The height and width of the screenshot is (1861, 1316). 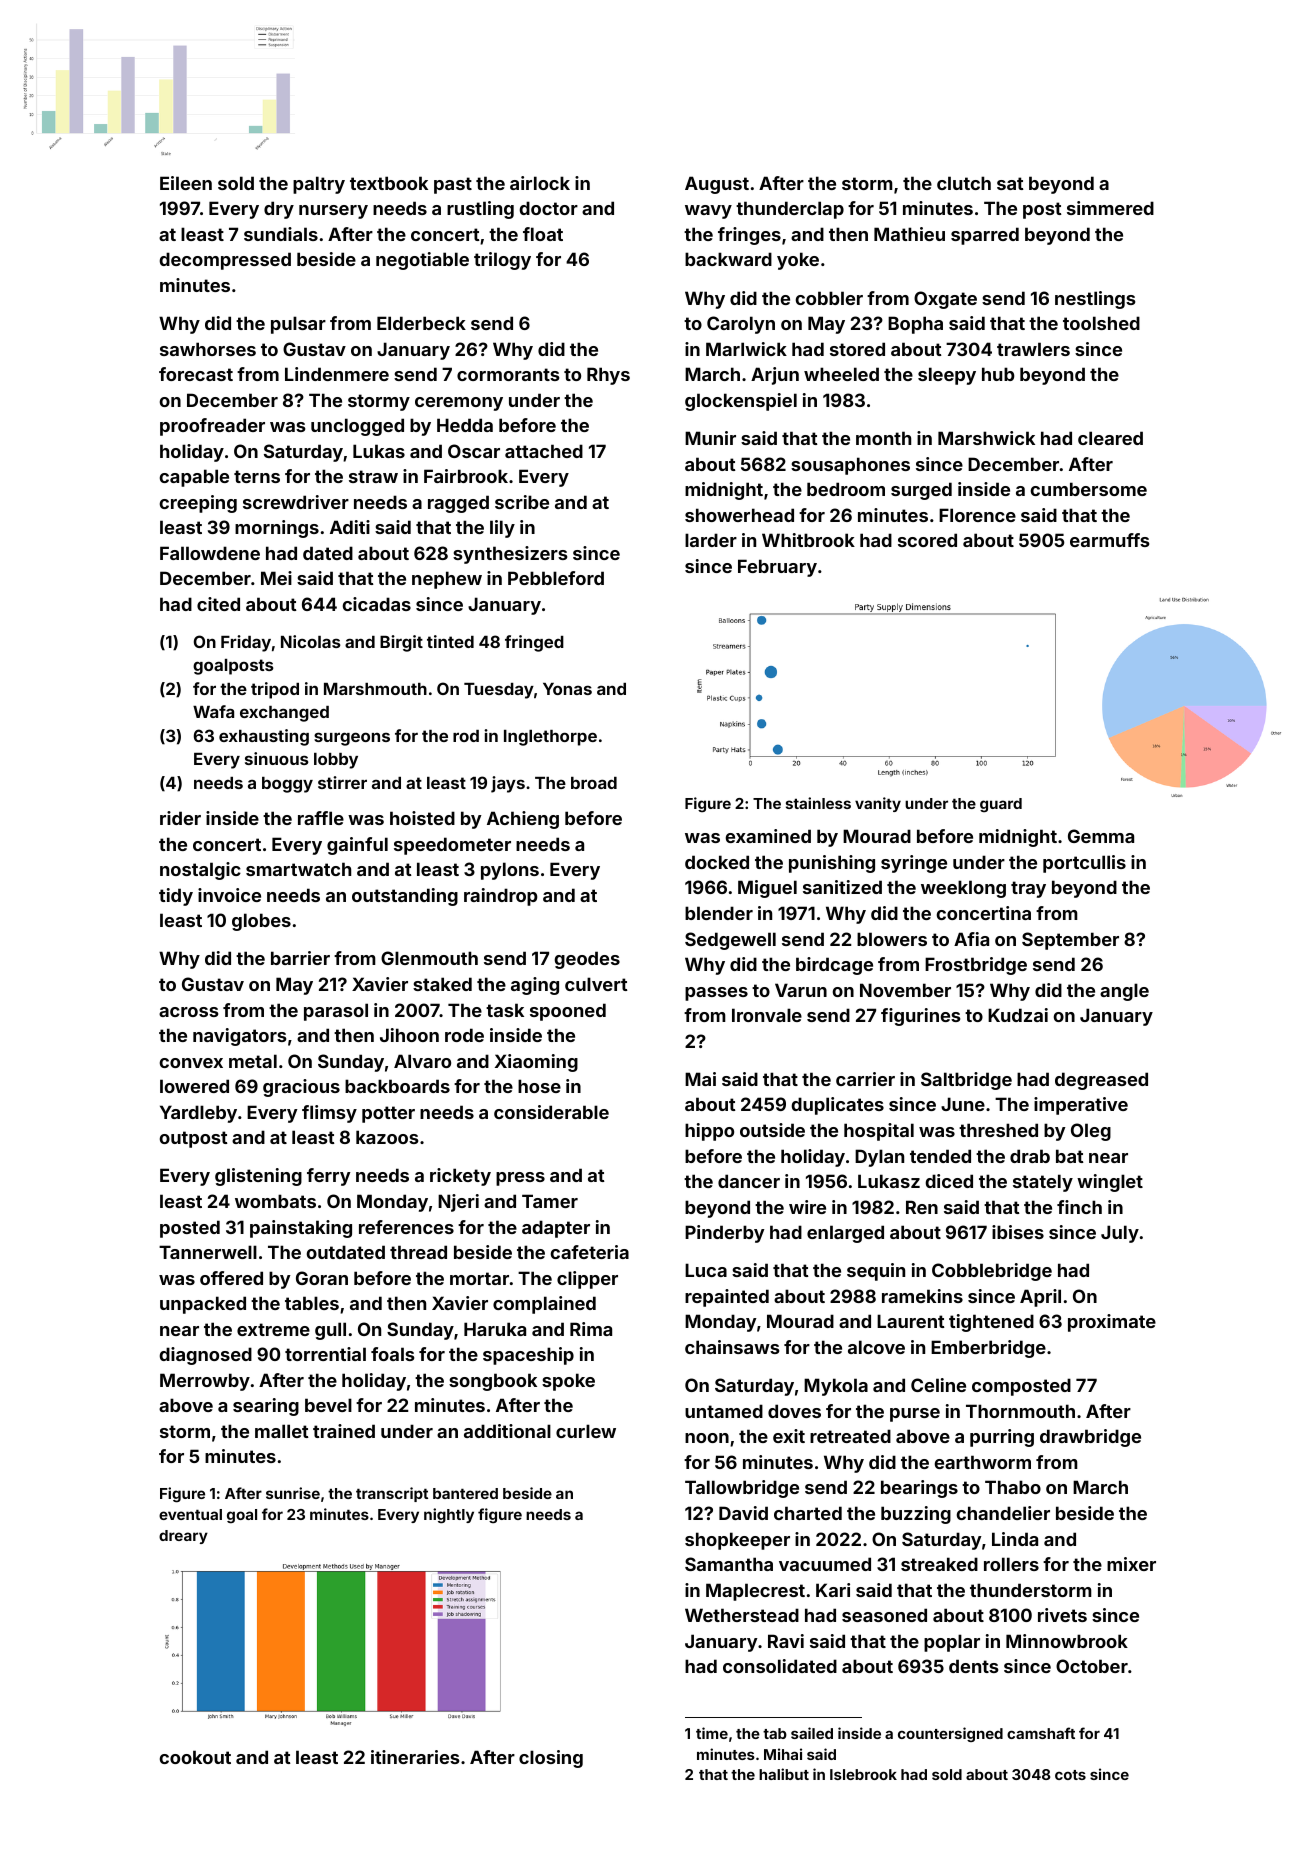 I want to click on larder, so click(x=711, y=540).
